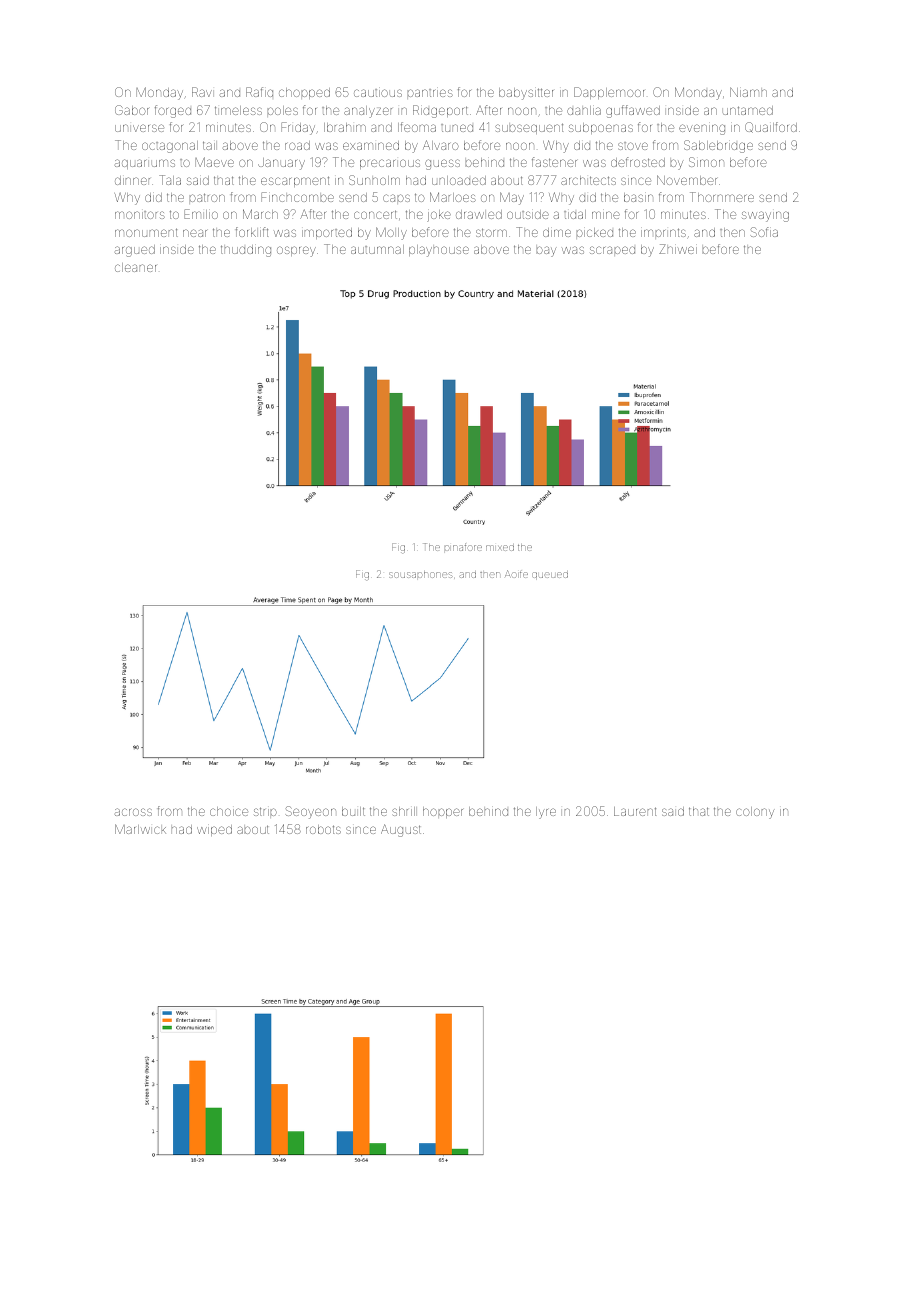 This page has width=924, height=1308. What do you see at coordinates (135, 267) in the page?
I see `cleaner` at bounding box center [135, 267].
